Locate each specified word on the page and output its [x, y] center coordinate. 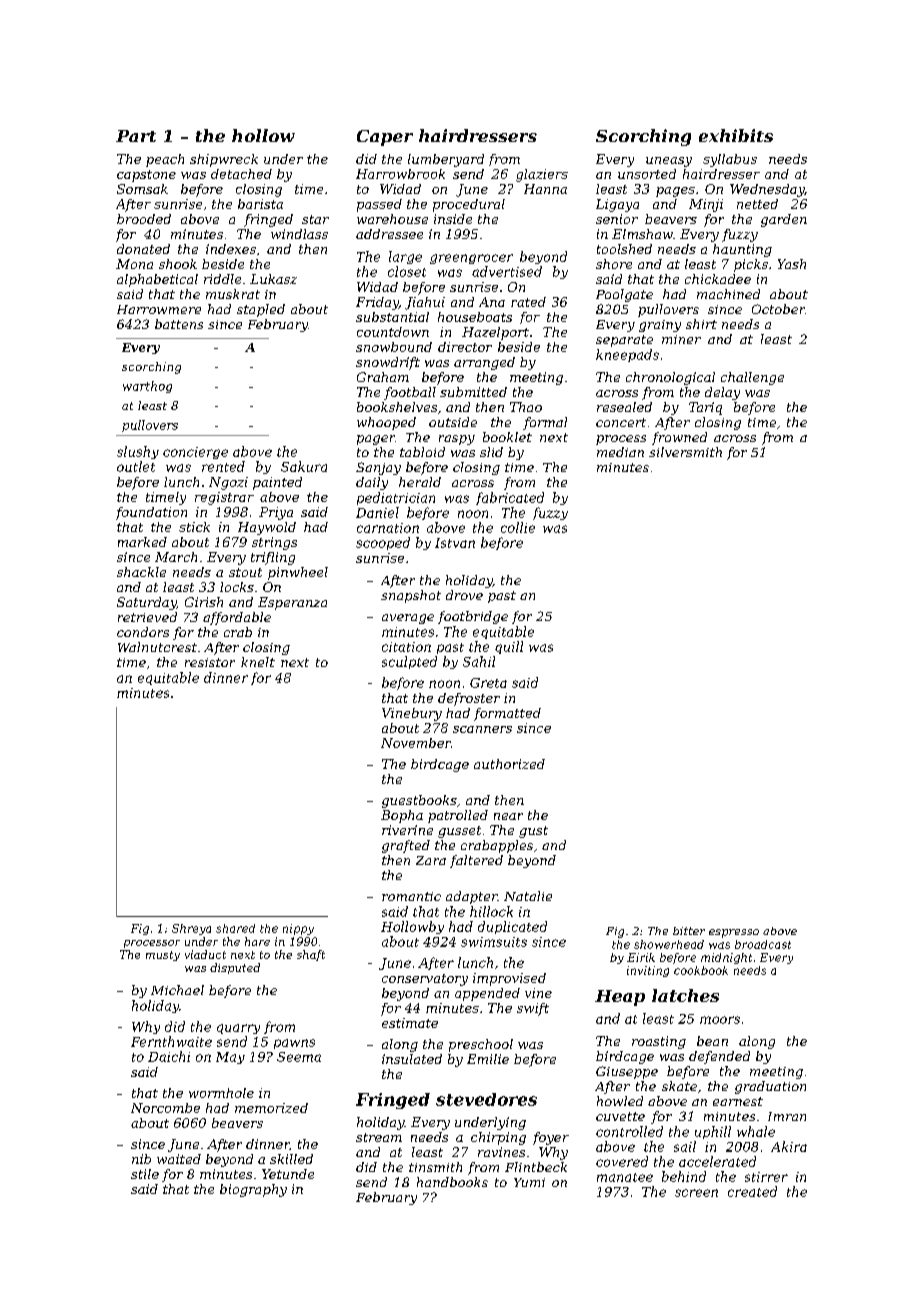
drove [464, 595]
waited [179, 1159]
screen [696, 1193]
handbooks [452, 1182]
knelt [258, 662]
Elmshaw [642, 234]
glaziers [542, 175]
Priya [276, 513]
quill [509, 647]
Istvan [455, 543]
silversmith [685, 452]
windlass [299, 234]
